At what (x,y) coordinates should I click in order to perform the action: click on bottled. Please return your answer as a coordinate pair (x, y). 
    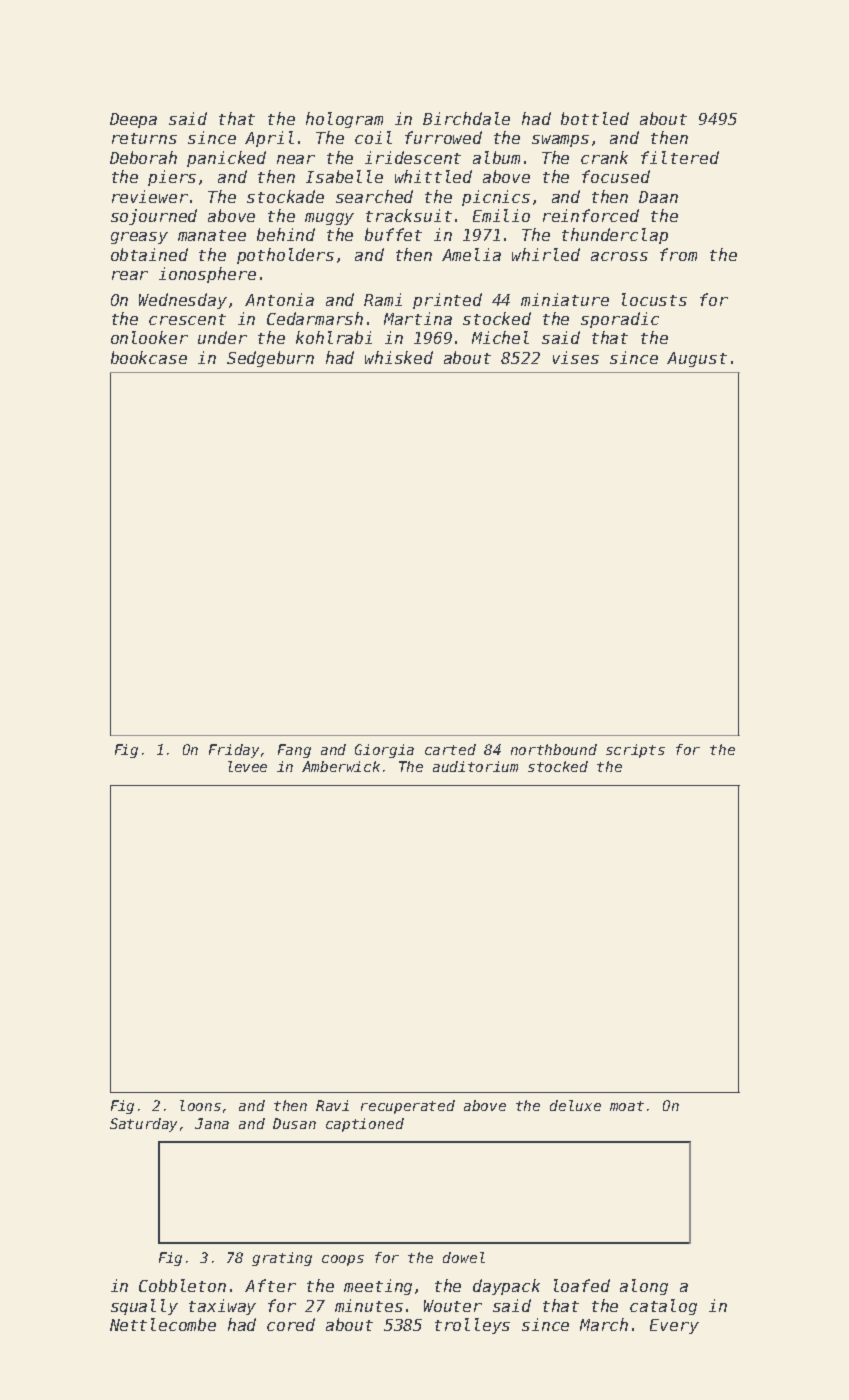
    Looking at the image, I should click on (595, 118).
